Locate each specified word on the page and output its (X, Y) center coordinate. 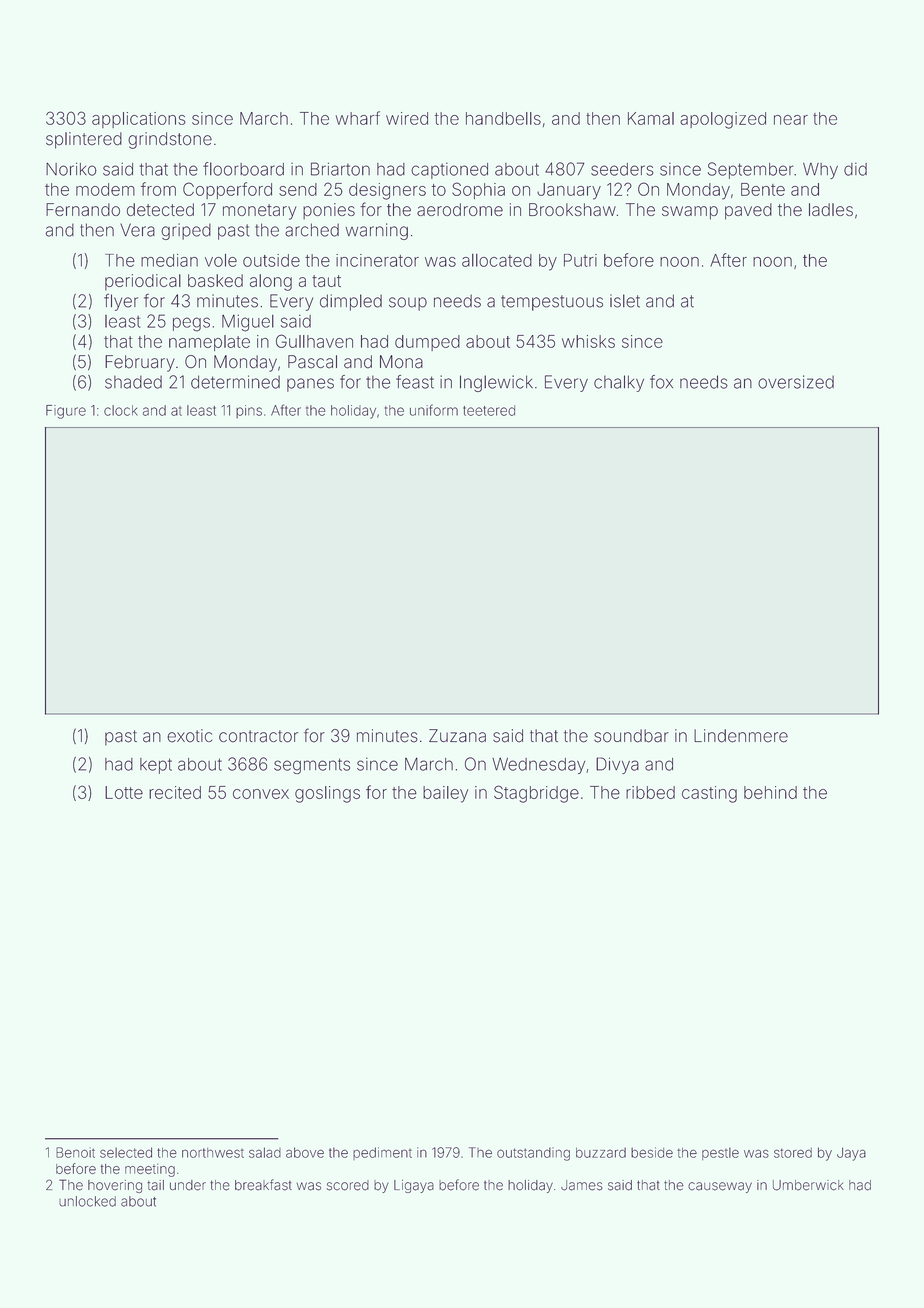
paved (748, 211)
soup (408, 304)
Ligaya (414, 1186)
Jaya (851, 1154)
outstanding (533, 1154)
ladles (831, 209)
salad (265, 1152)
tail (155, 1185)
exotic (189, 736)
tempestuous (552, 303)
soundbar (631, 736)
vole (221, 260)
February (140, 363)
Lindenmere (741, 736)
